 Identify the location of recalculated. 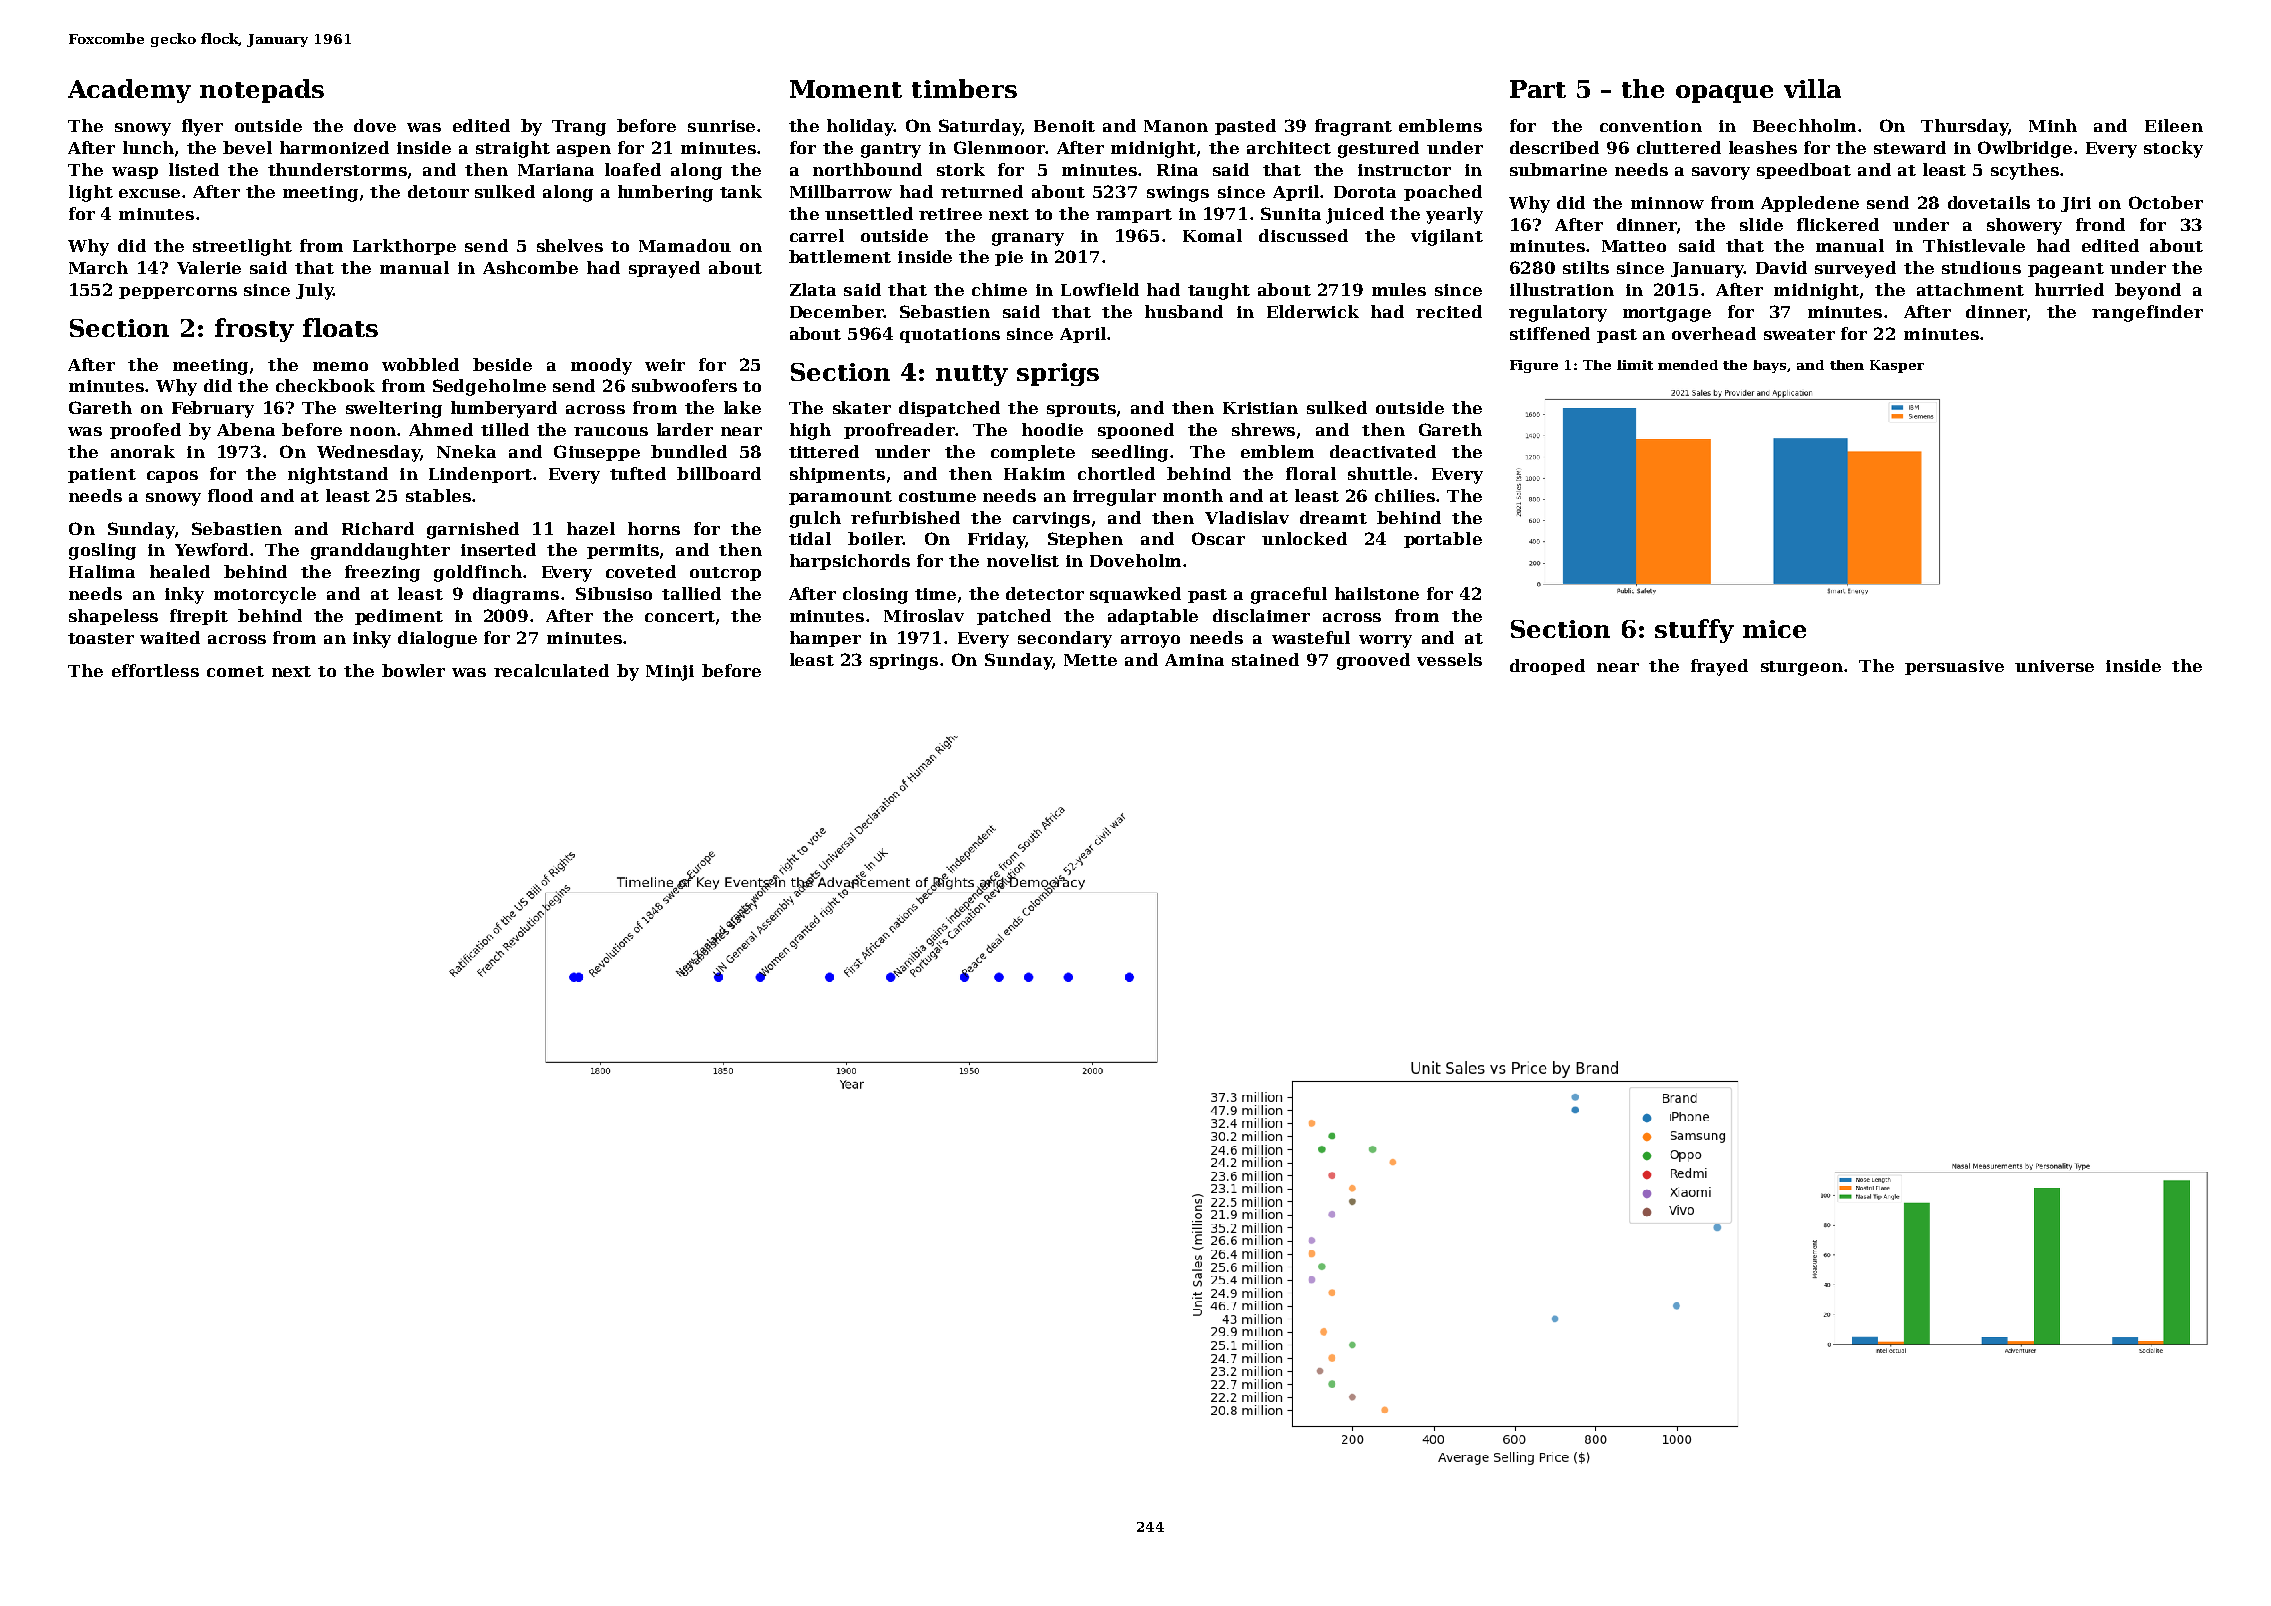
(551, 670).
